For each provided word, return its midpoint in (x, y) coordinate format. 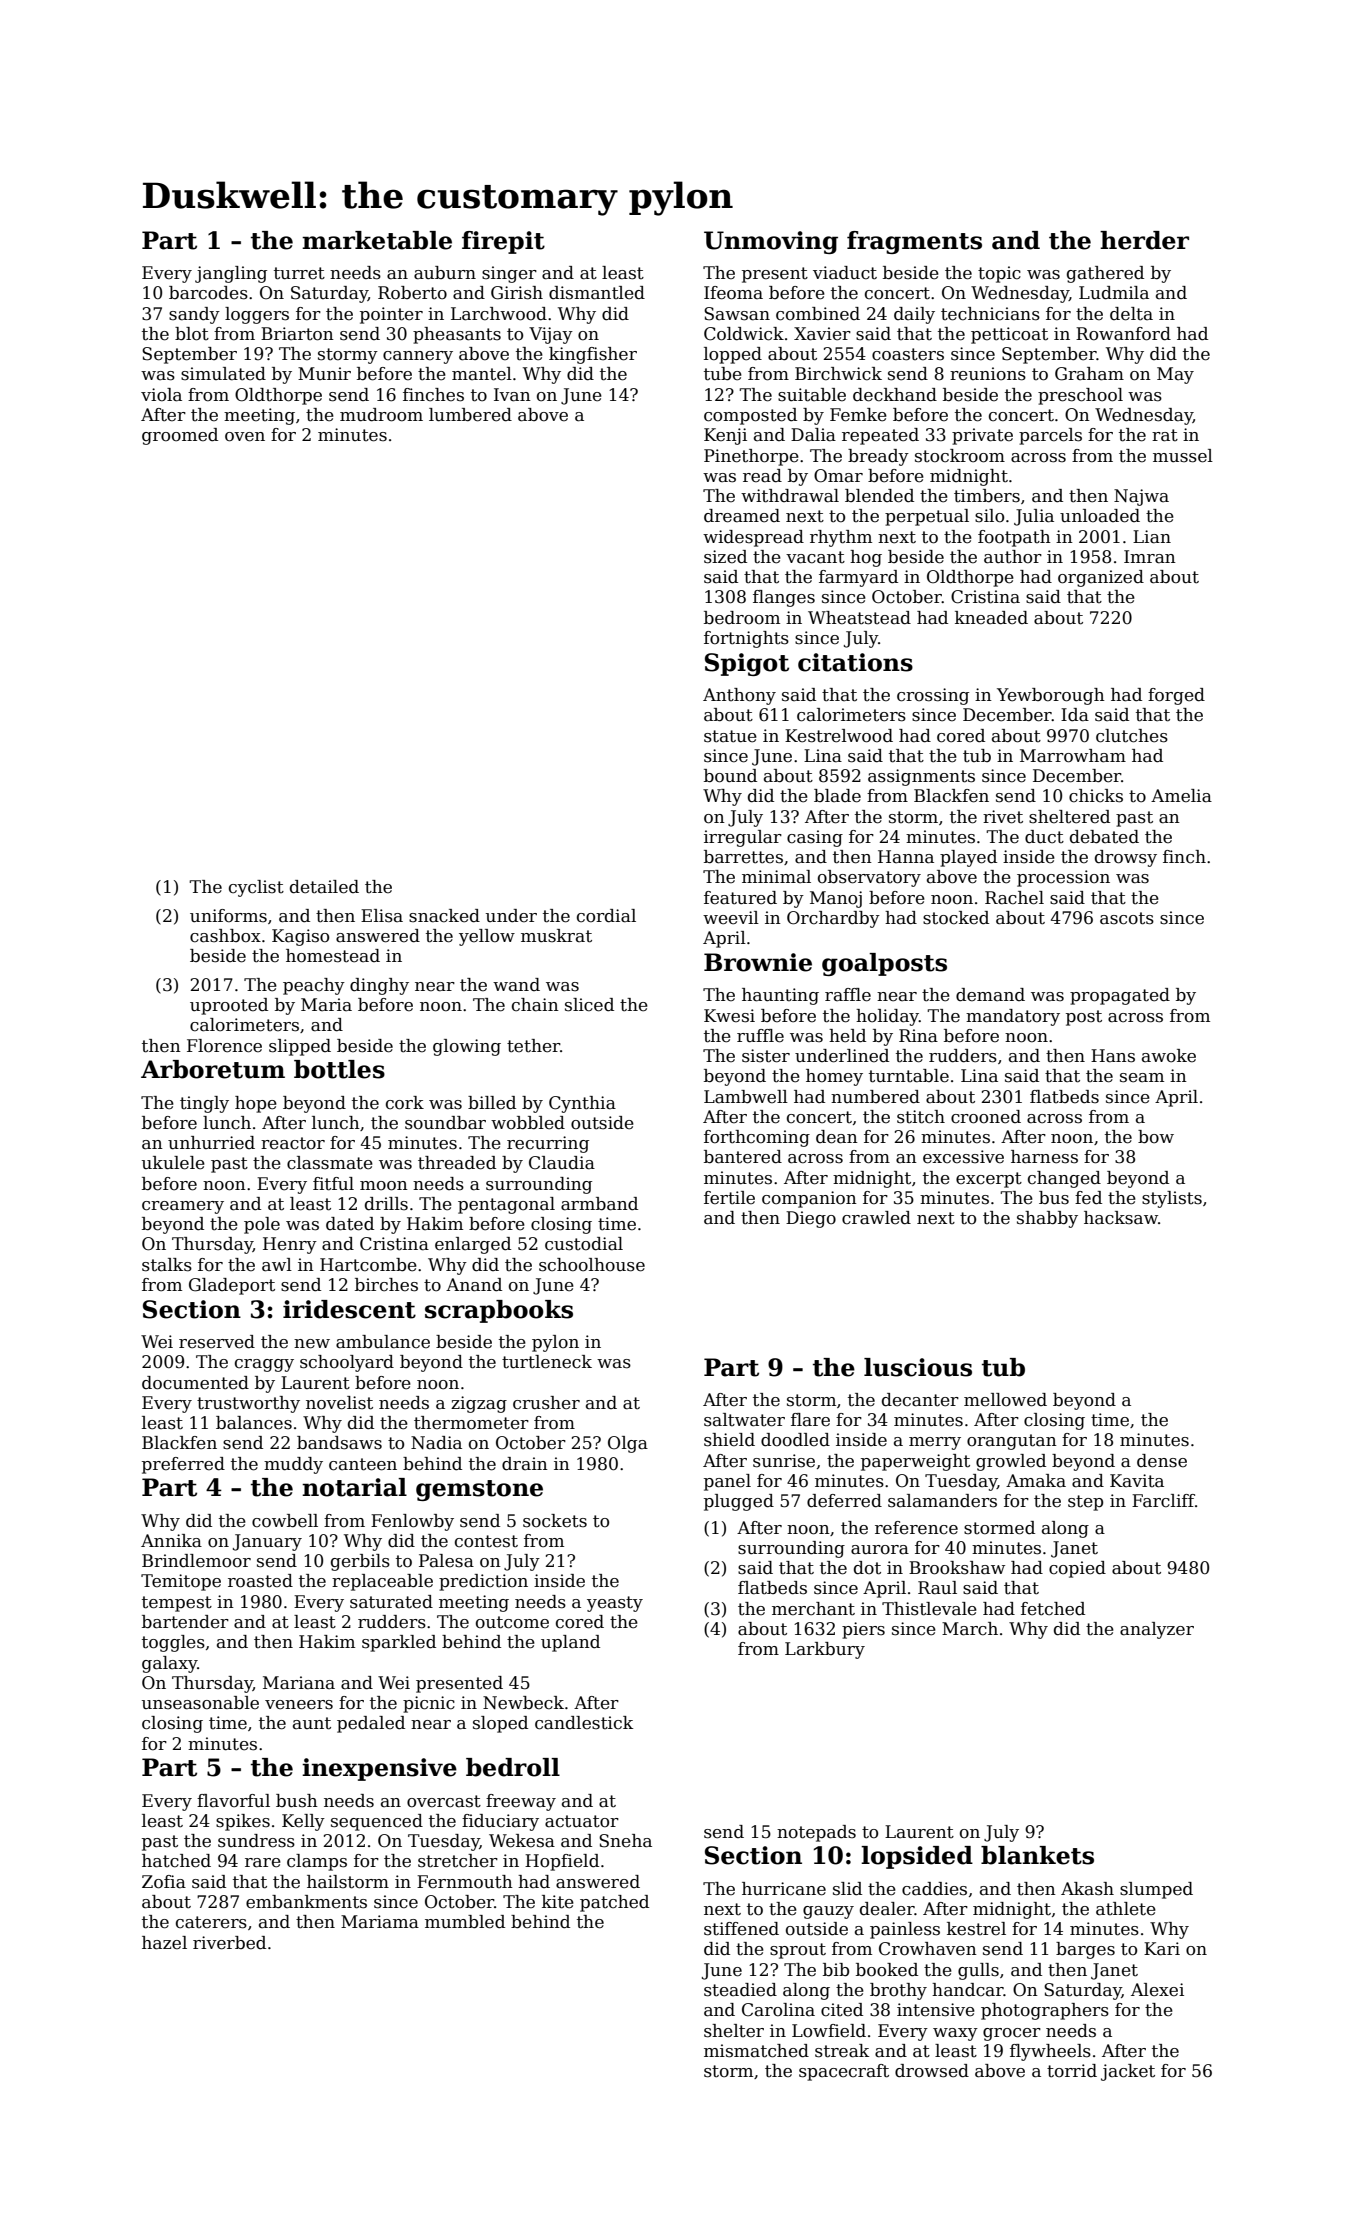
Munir (324, 373)
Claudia (562, 1163)
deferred (844, 1501)
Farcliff (1163, 1501)
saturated (391, 1602)
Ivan (512, 395)
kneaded (991, 618)
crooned (986, 1117)
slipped (300, 1047)
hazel (164, 1943)
